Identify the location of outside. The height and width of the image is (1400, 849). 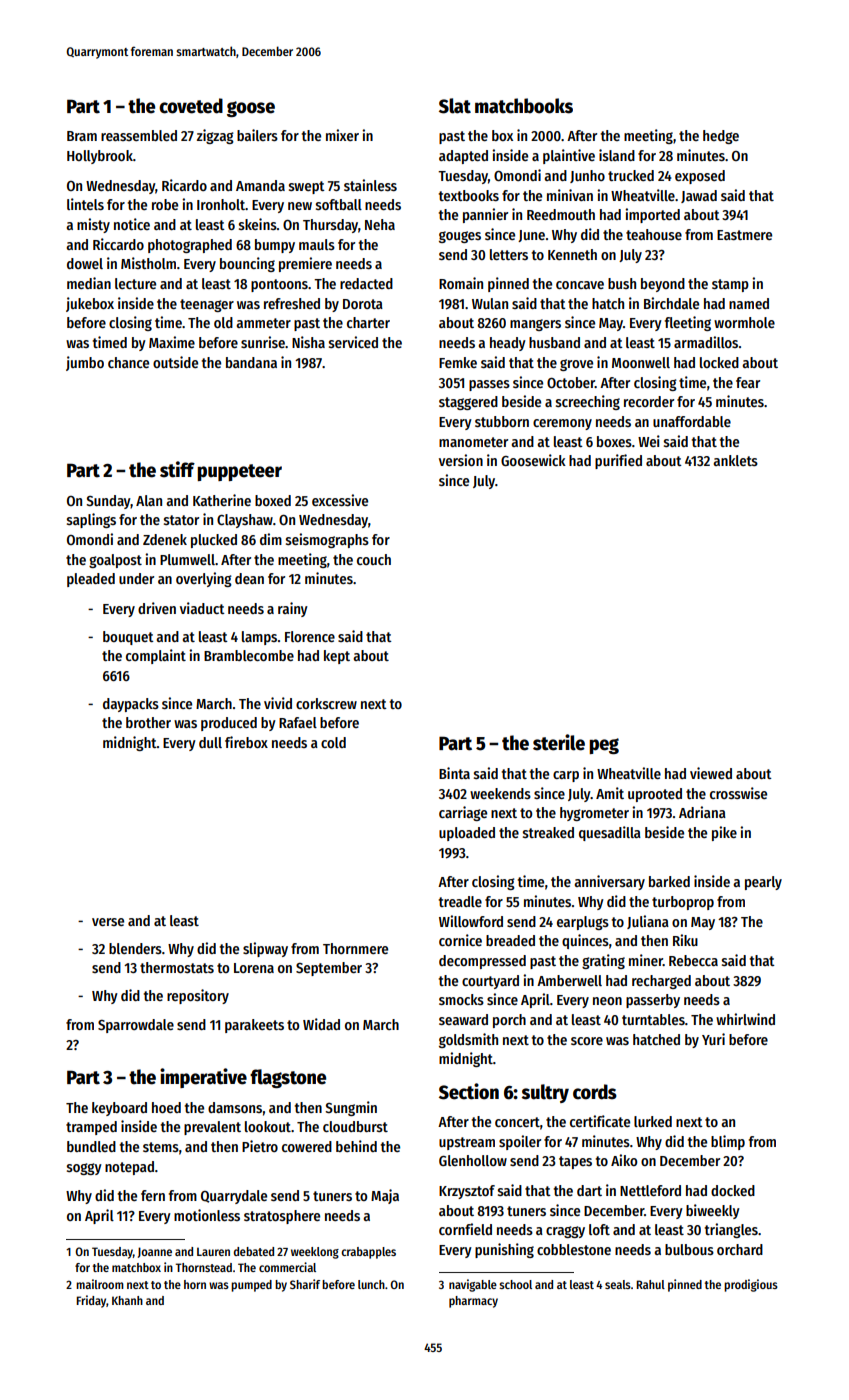
(175, 362).
